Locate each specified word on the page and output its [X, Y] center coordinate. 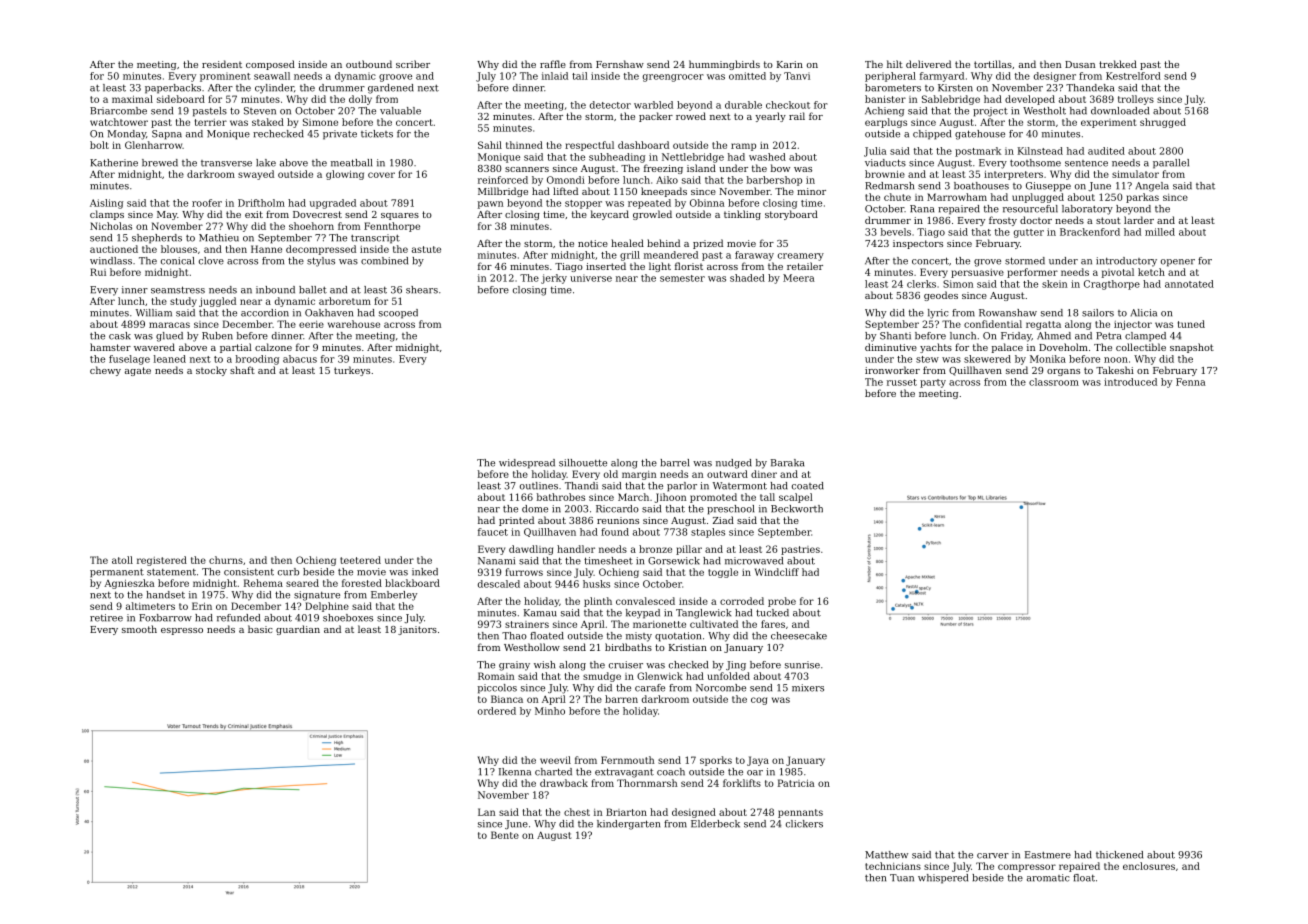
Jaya [758, 761]
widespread [527, 464]
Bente [505, 835]
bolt [99, 145]
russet [902, 382]
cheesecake [799, 636]
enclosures [1149, 866]
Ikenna [515, 772]
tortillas [993, 64]
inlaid [555, 76]
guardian [298, 630]
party [933, 383]
